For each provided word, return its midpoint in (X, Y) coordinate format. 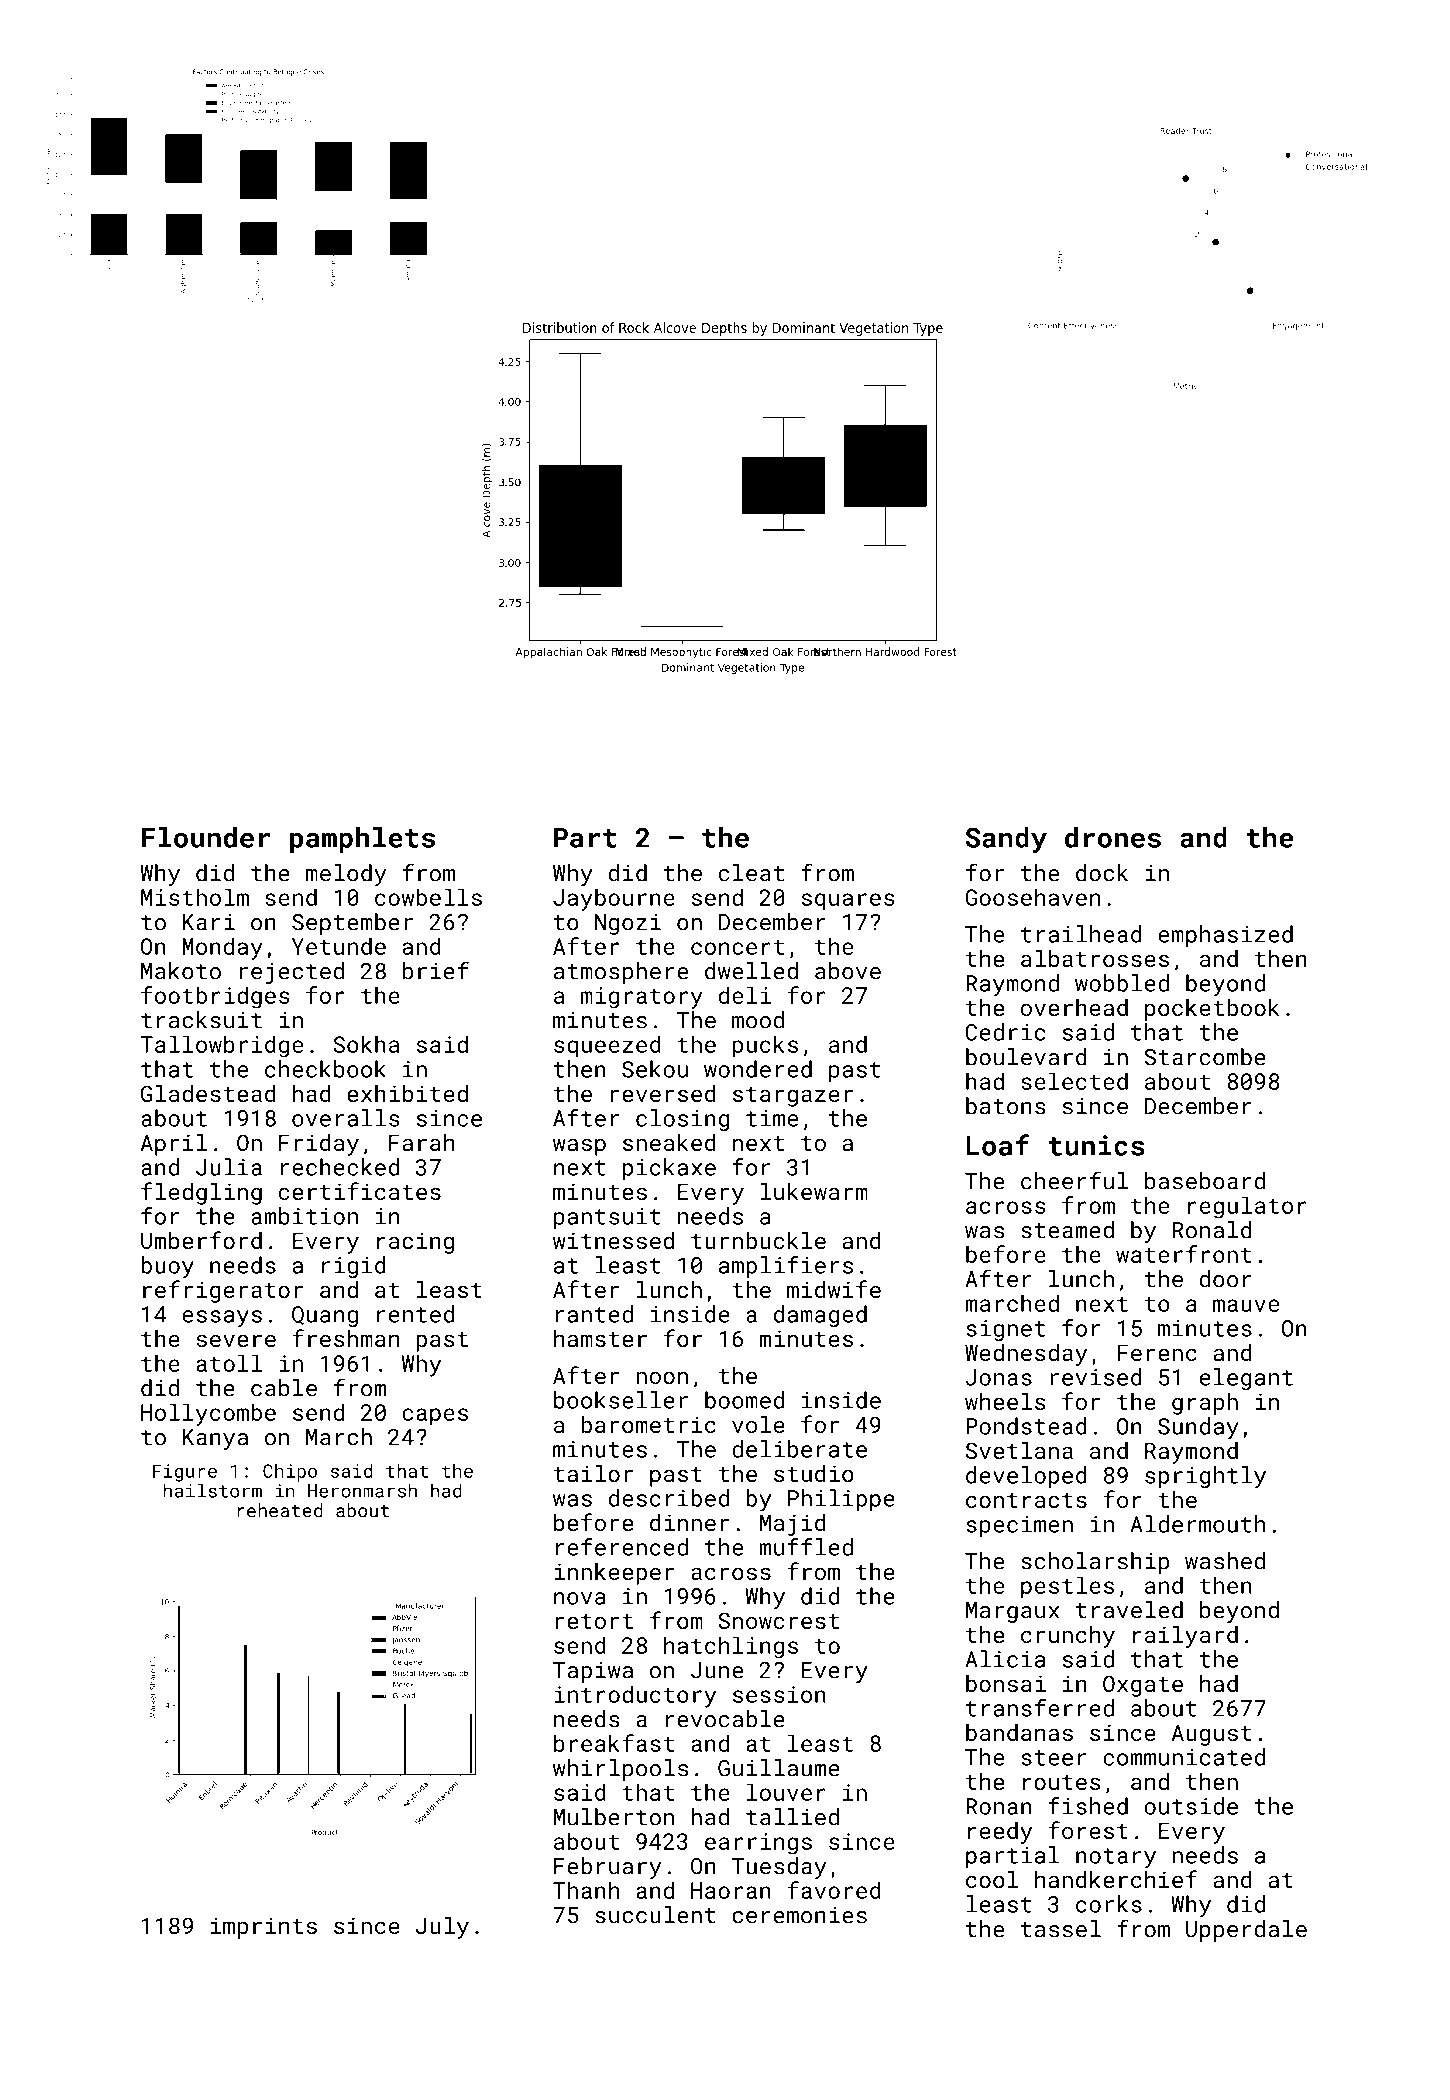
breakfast (614, 1743)
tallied (792, 1817)
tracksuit (201, 1020)
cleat (751, 873)
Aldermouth (1197, 1524)
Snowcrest (778, 1620)
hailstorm (213, 1490)
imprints (264, 1928)
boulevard (1026, 1057)
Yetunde (339, 946)
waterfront (1184, 1254)
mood (758, 1020)
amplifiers (786, 1267)
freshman (345, 1338)
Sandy (1006, 840)
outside (1191, 1806)
